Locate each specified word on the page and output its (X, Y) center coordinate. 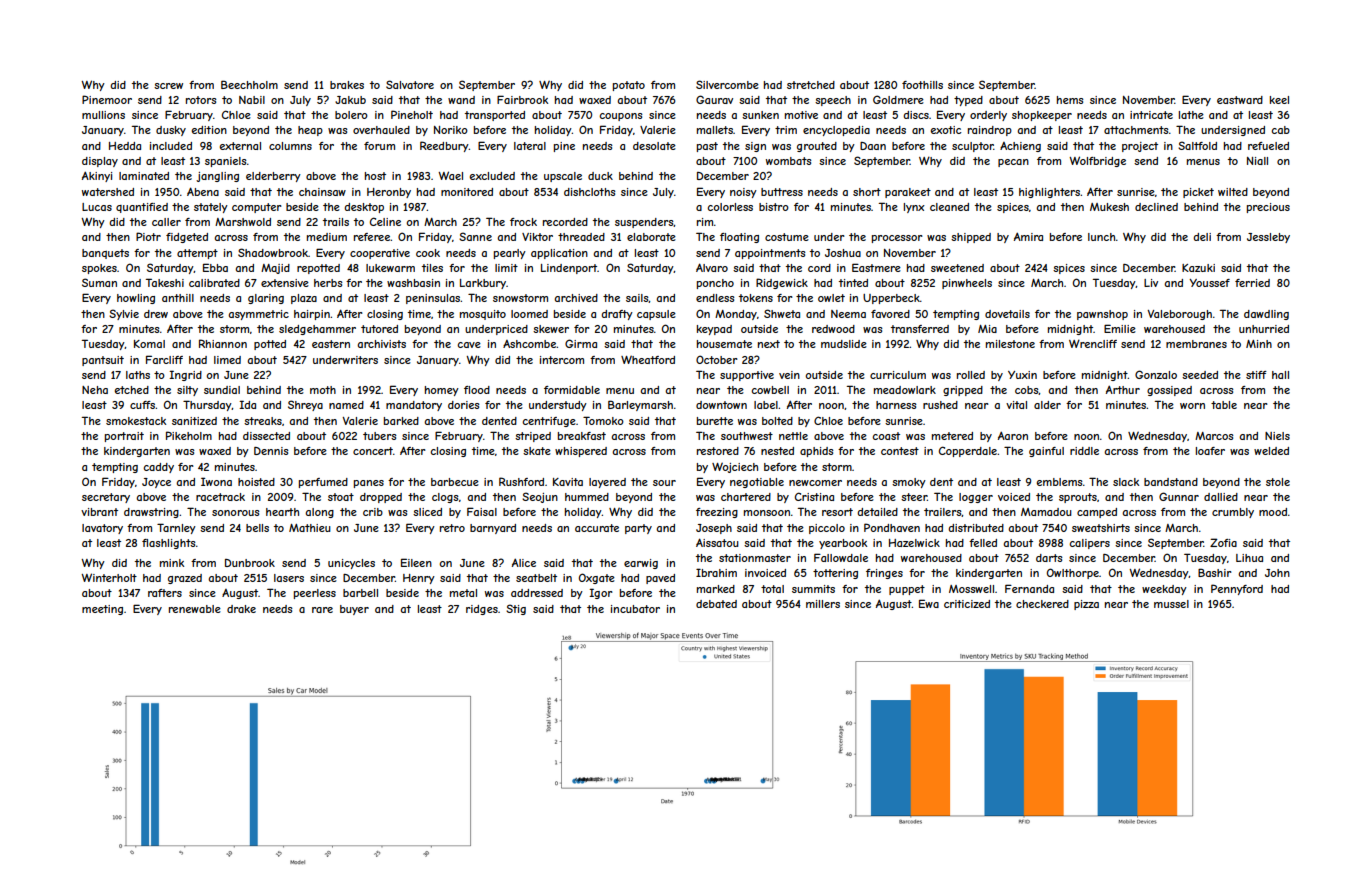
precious (1268, 208)
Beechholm (249, 84)
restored (718, 451)
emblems (1060, 482)
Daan (873, 146)
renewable (195, 609)
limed (227, 360)
